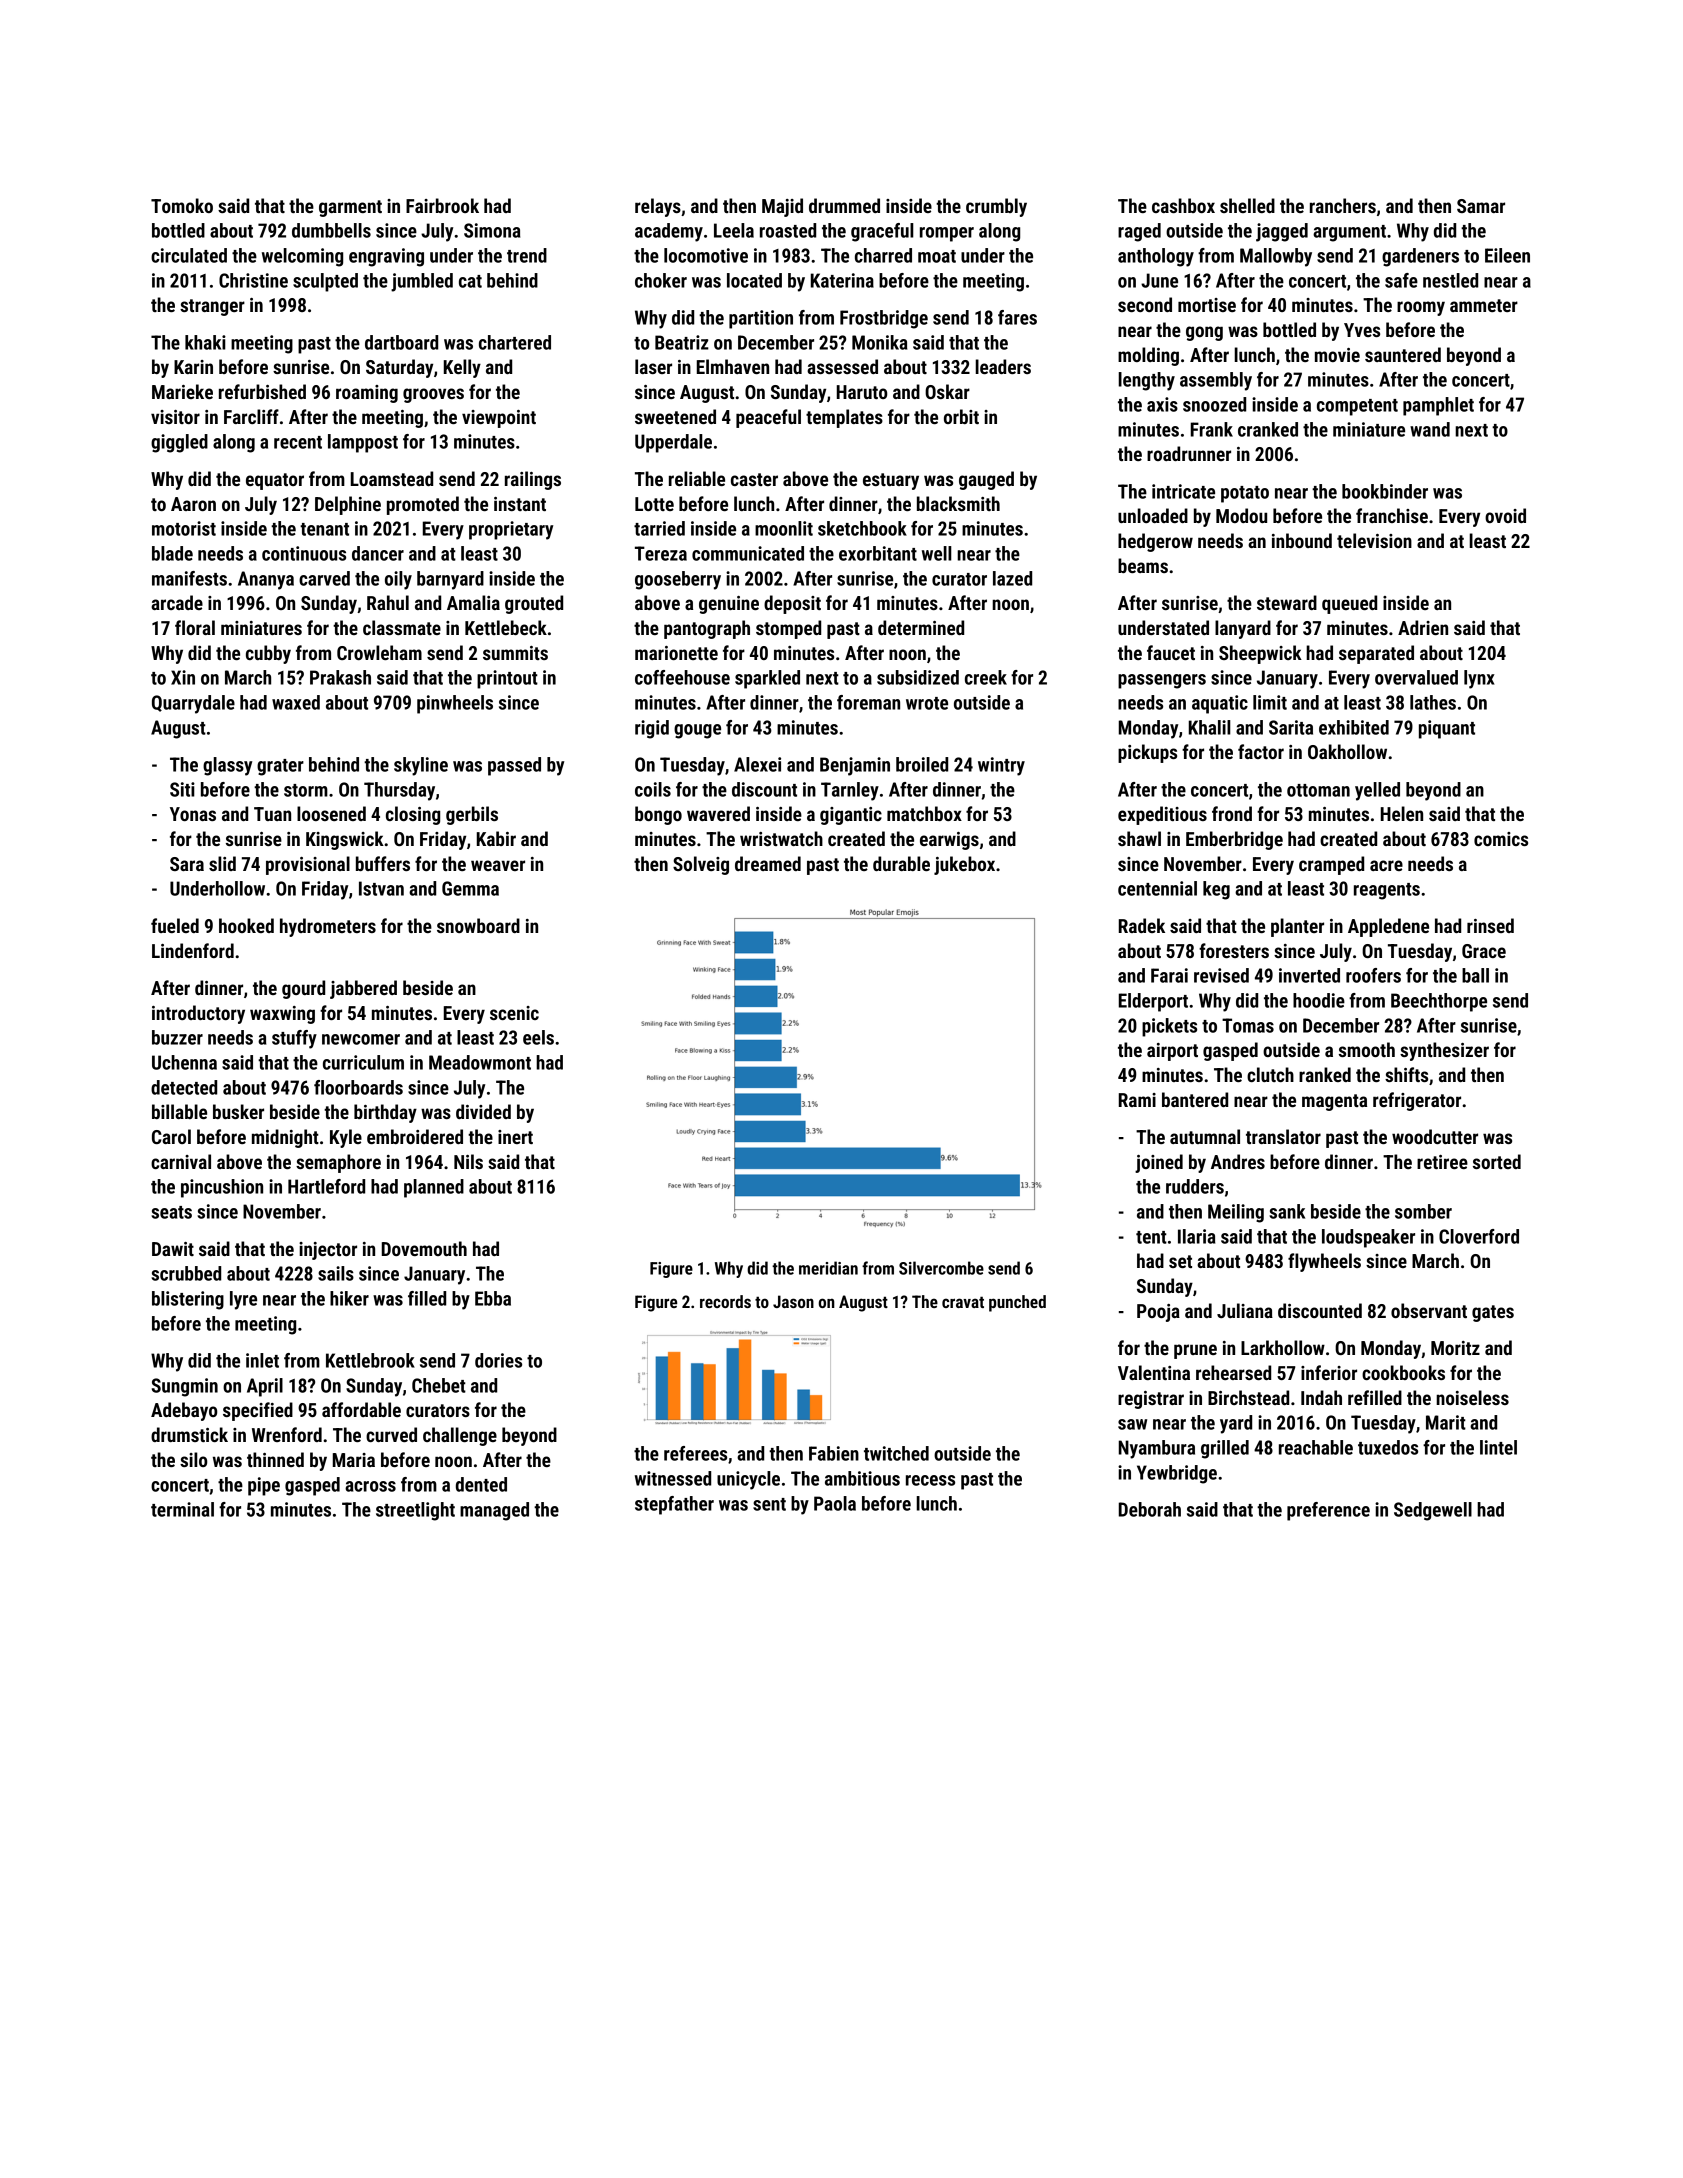  I want to click on grater, so click(280, 767).
